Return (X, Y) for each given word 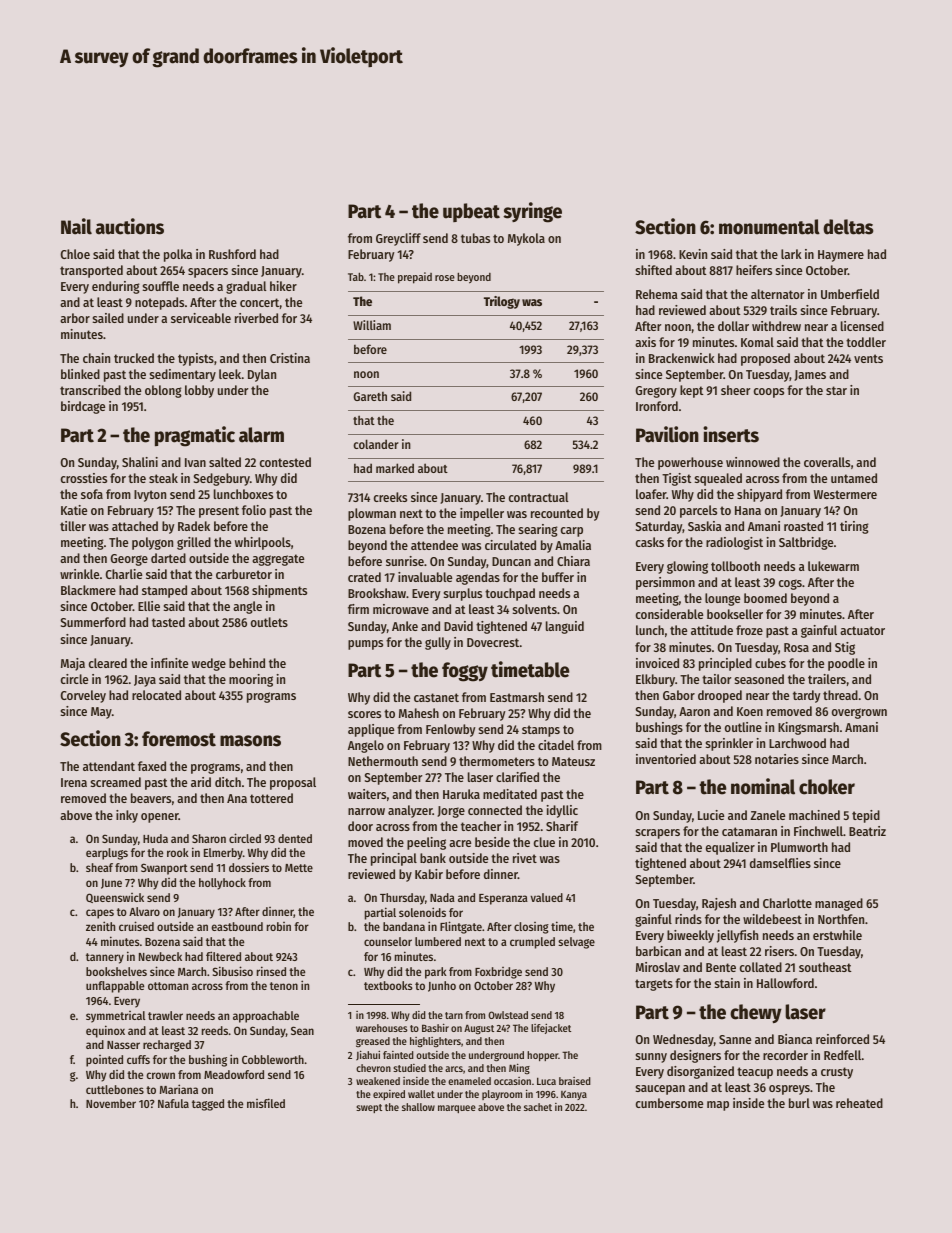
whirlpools (263, 543)
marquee (457, 1109)
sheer (735, 390)
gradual (246, 287)
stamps (541, 731)
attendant (109, 766)
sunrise (405, 561)
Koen (750, 711)
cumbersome (669, 1103)
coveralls (827, 462)
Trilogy (502, 302)
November (111, 1103)
